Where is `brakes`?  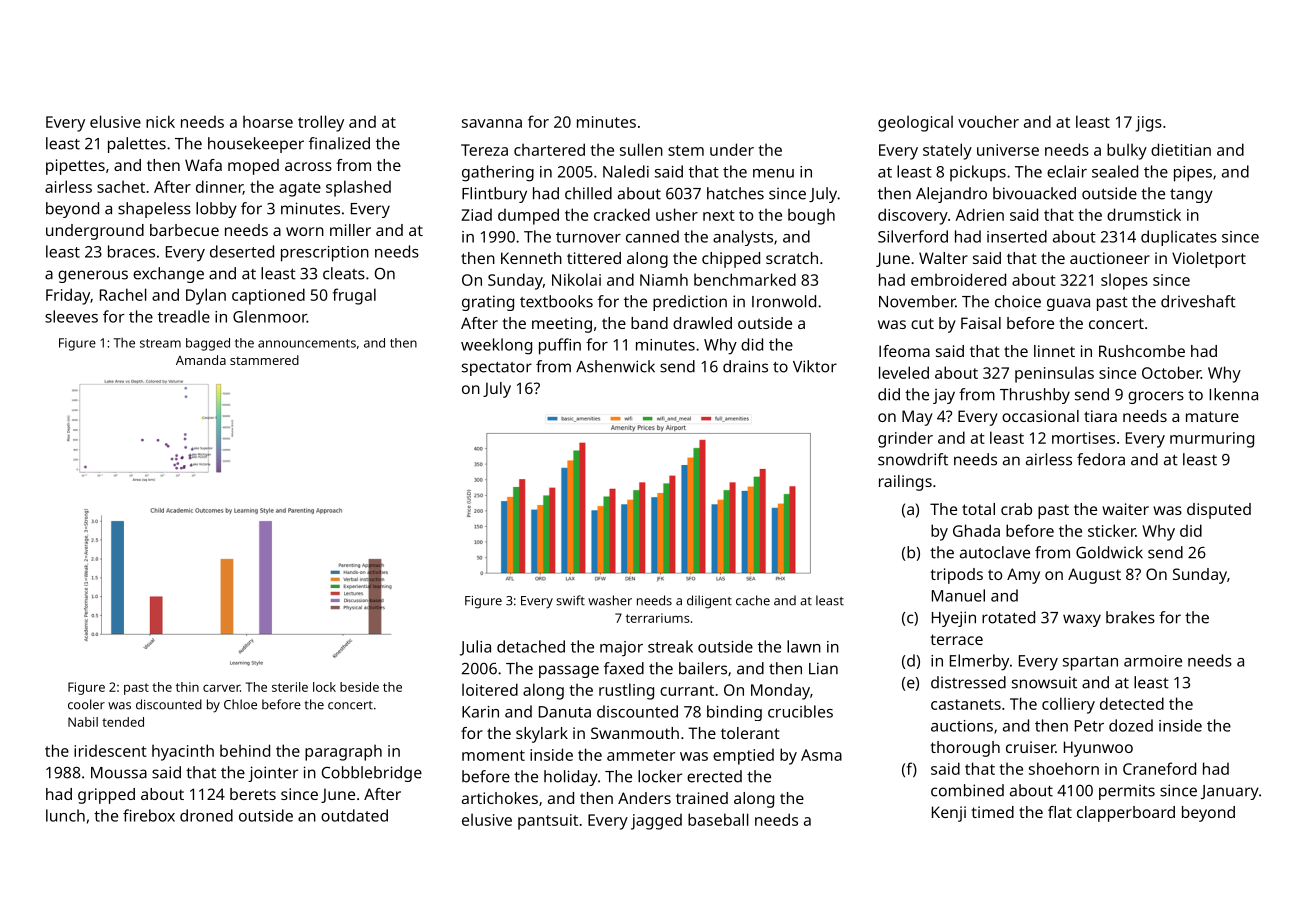 brakes is located at coordinates (1130, 617).
